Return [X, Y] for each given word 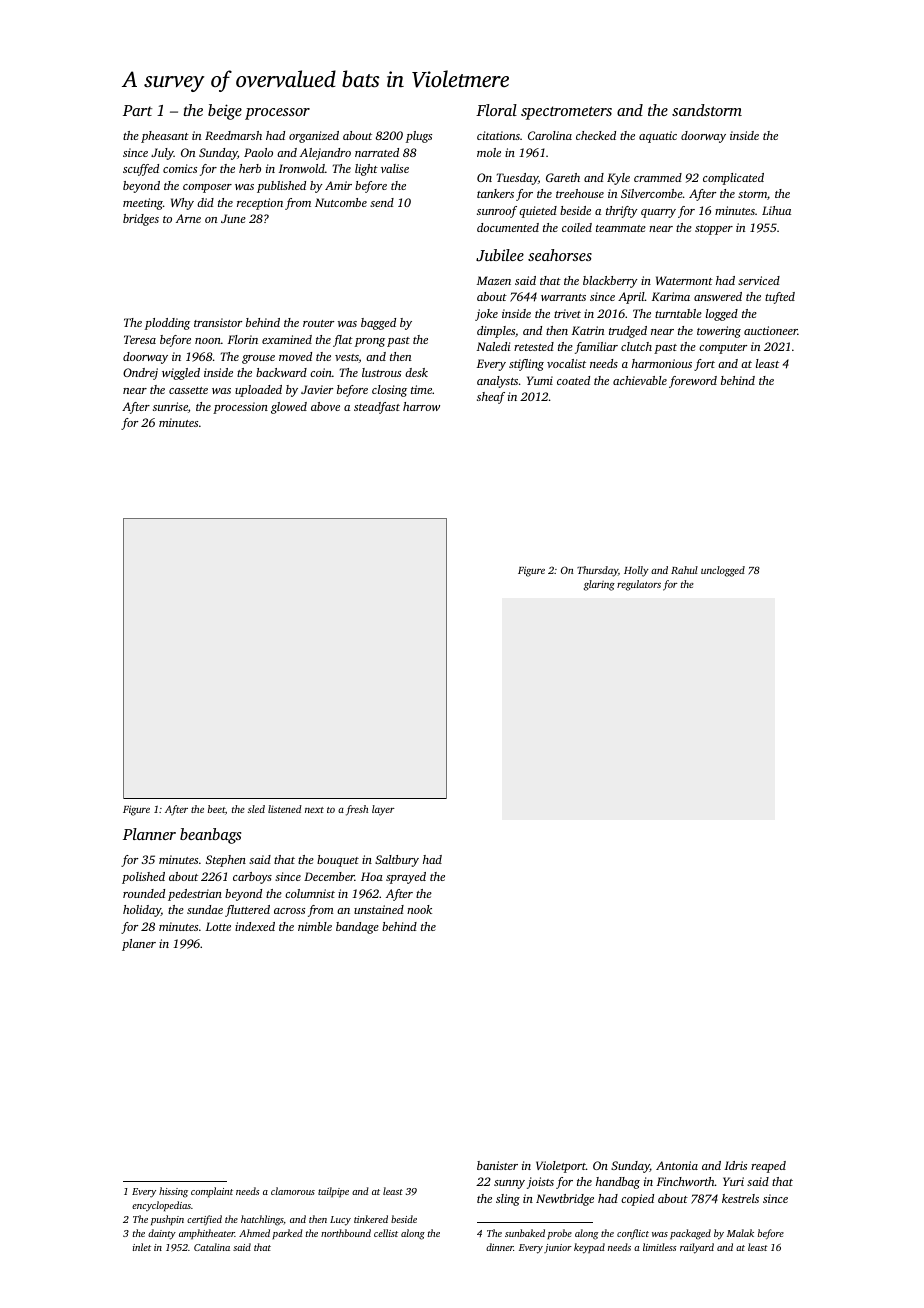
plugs [419, 137]
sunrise [170, 406]
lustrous [381, 372]
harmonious [662, 363]
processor [277, 114]
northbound [346, 1233]
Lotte [218, 926]
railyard [697, 1248]
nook [419, 909]
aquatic [658, 137]
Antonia [677, 1165]
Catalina [212, 1247]
